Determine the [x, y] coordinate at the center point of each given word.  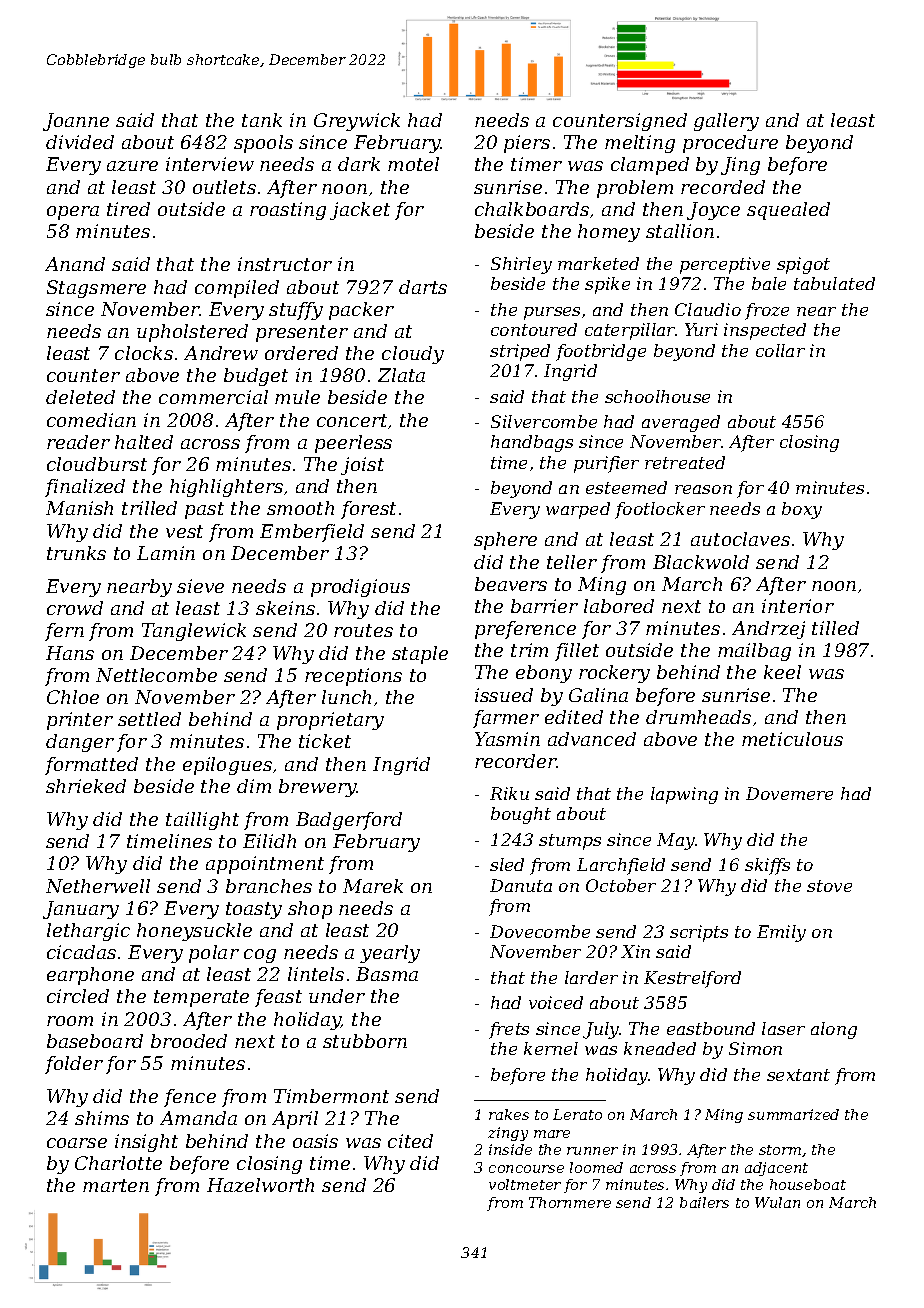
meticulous [792, 739]
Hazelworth [260, 1185]
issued [504, 695]
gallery [726, 122]
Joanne [76, 122]
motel [413, 164]
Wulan [777, 1202]
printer [80, 721]
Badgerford [349, 821]
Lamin [166, 553]
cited [410, 1141]
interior [798, 606]
